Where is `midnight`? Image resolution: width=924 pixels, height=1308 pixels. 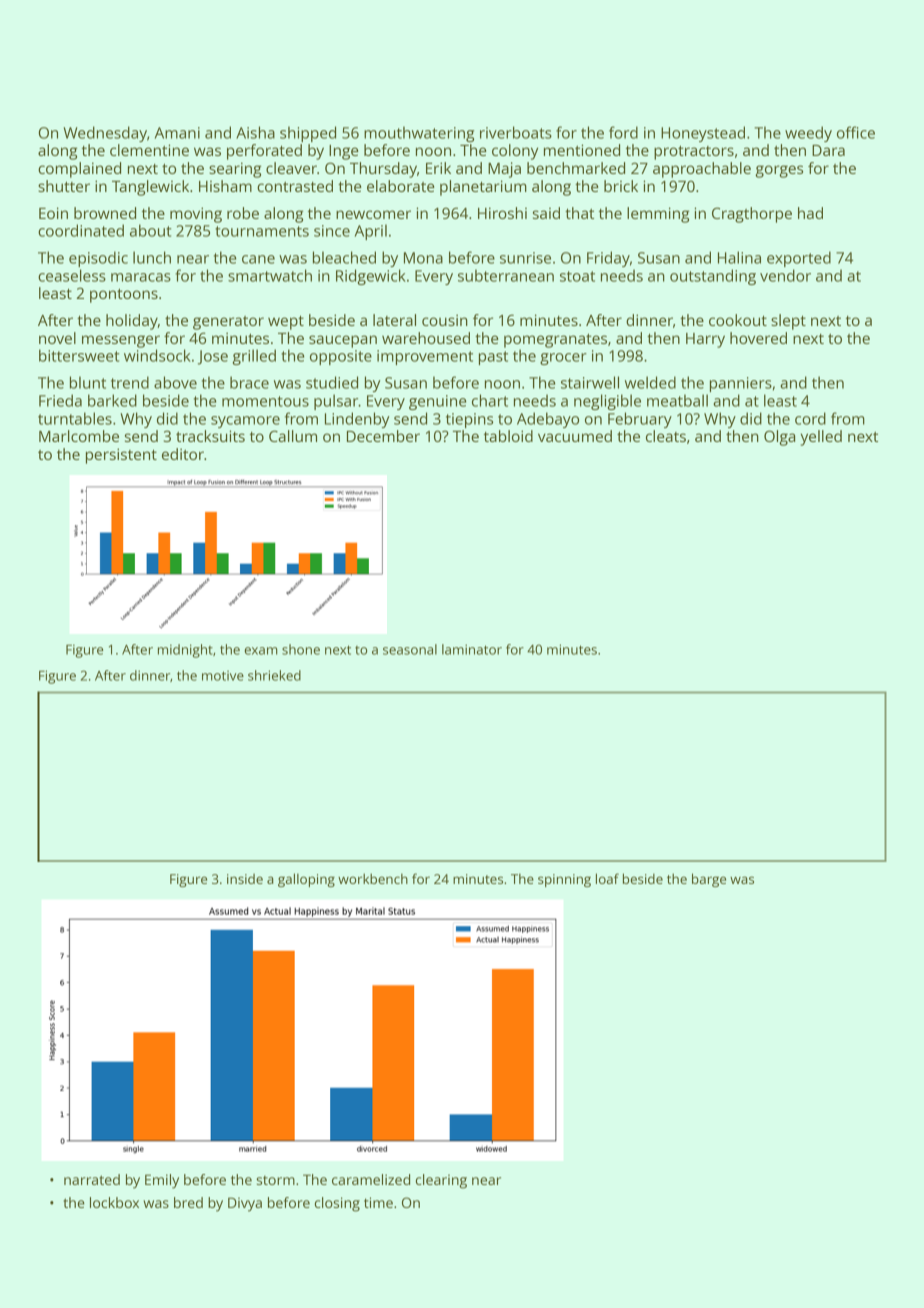
midnight is located at coordinates (185, 651).
